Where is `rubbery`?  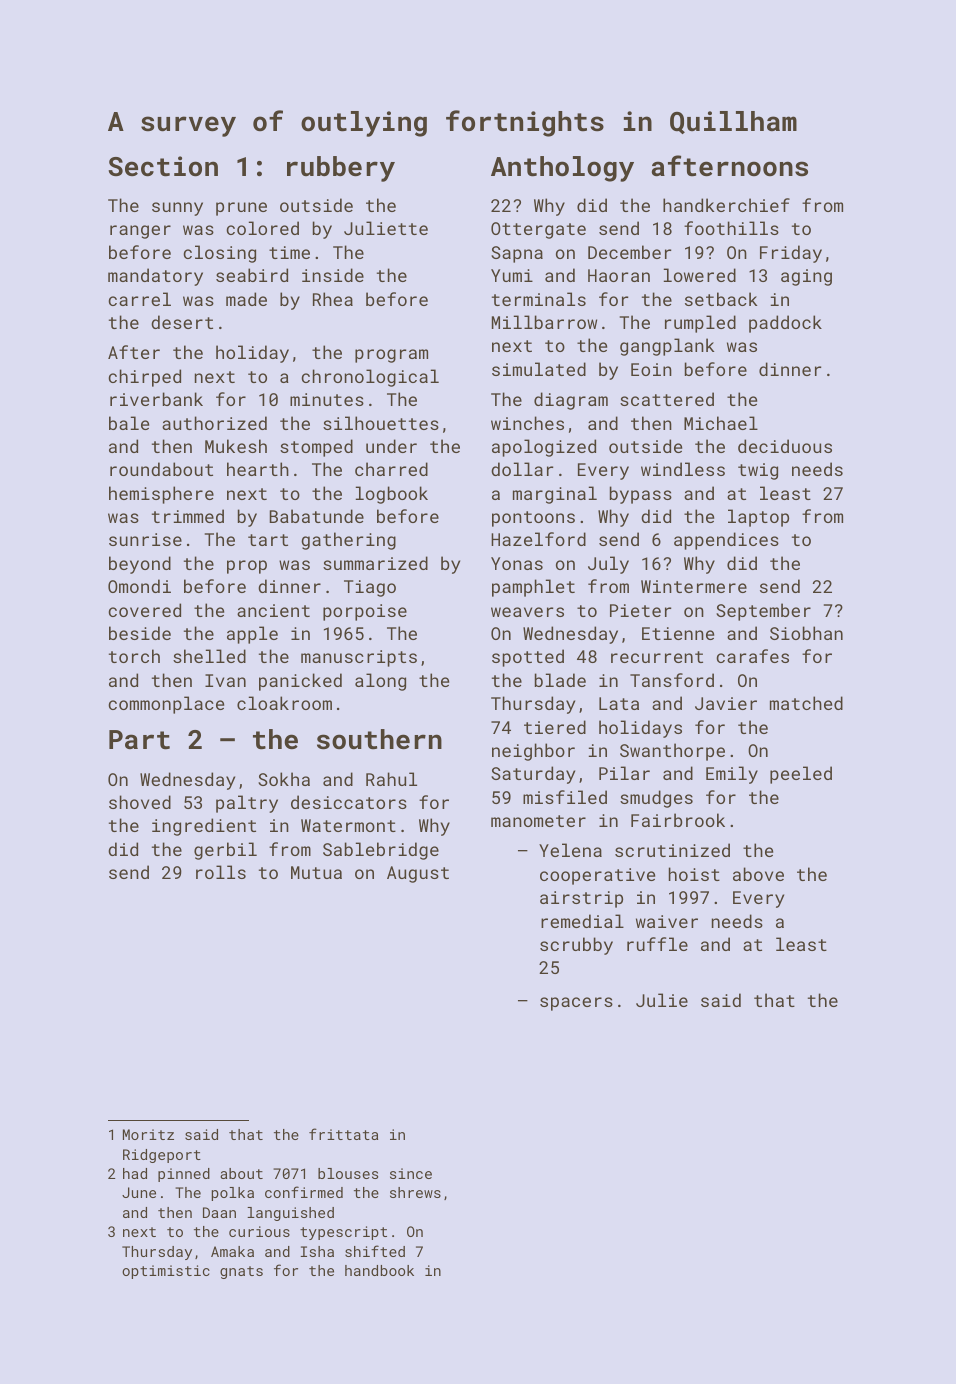 rubbery is located at coordinates (341, 169).
